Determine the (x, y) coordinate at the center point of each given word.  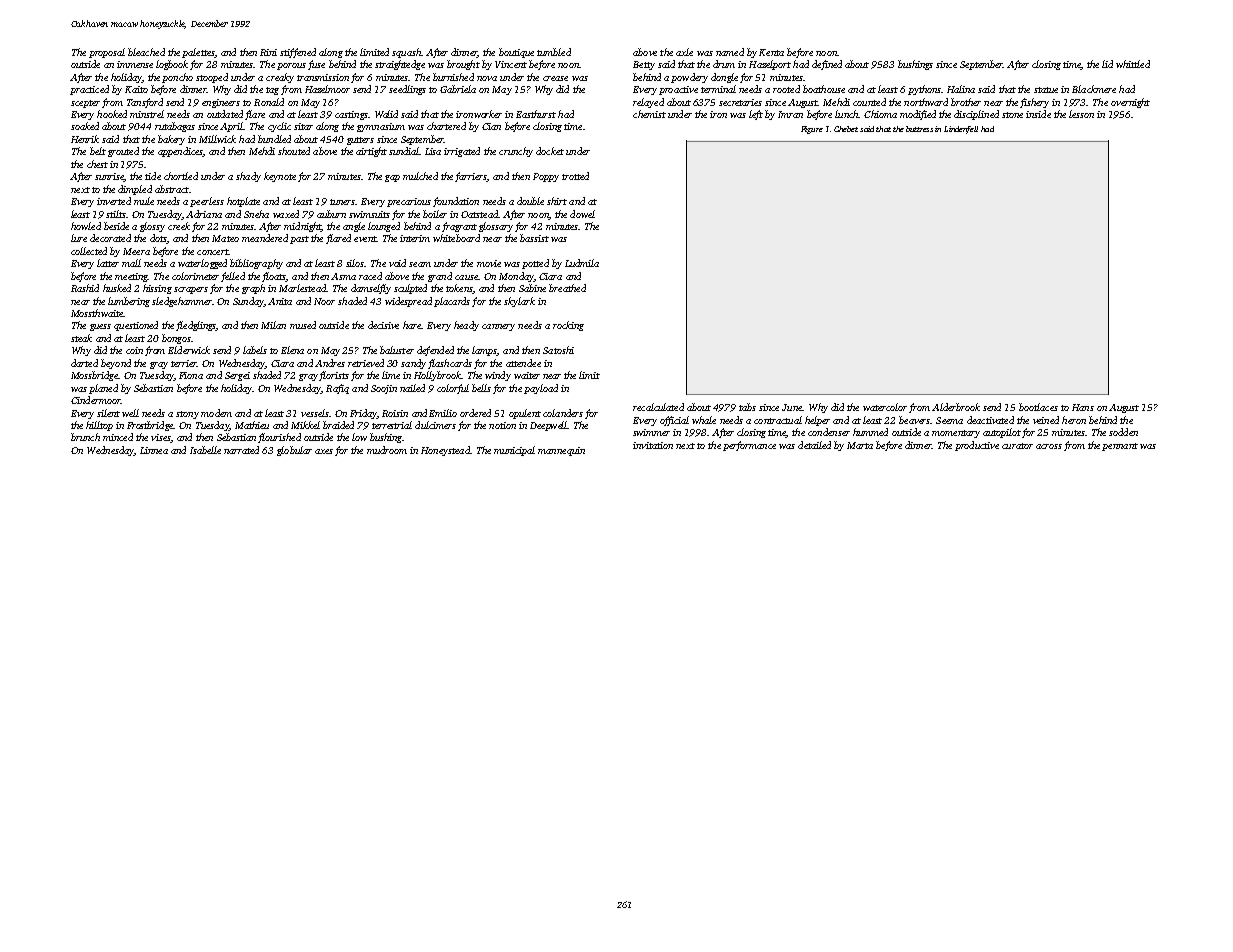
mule (144, 201)
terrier (184, 363)
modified (918, 115)
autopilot (1002, 433)
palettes (198, 53)
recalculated (658, 407)
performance (749, 446)
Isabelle (205, 450)
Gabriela (458, 89)
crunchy (516, 152)
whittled (1133, 64)
